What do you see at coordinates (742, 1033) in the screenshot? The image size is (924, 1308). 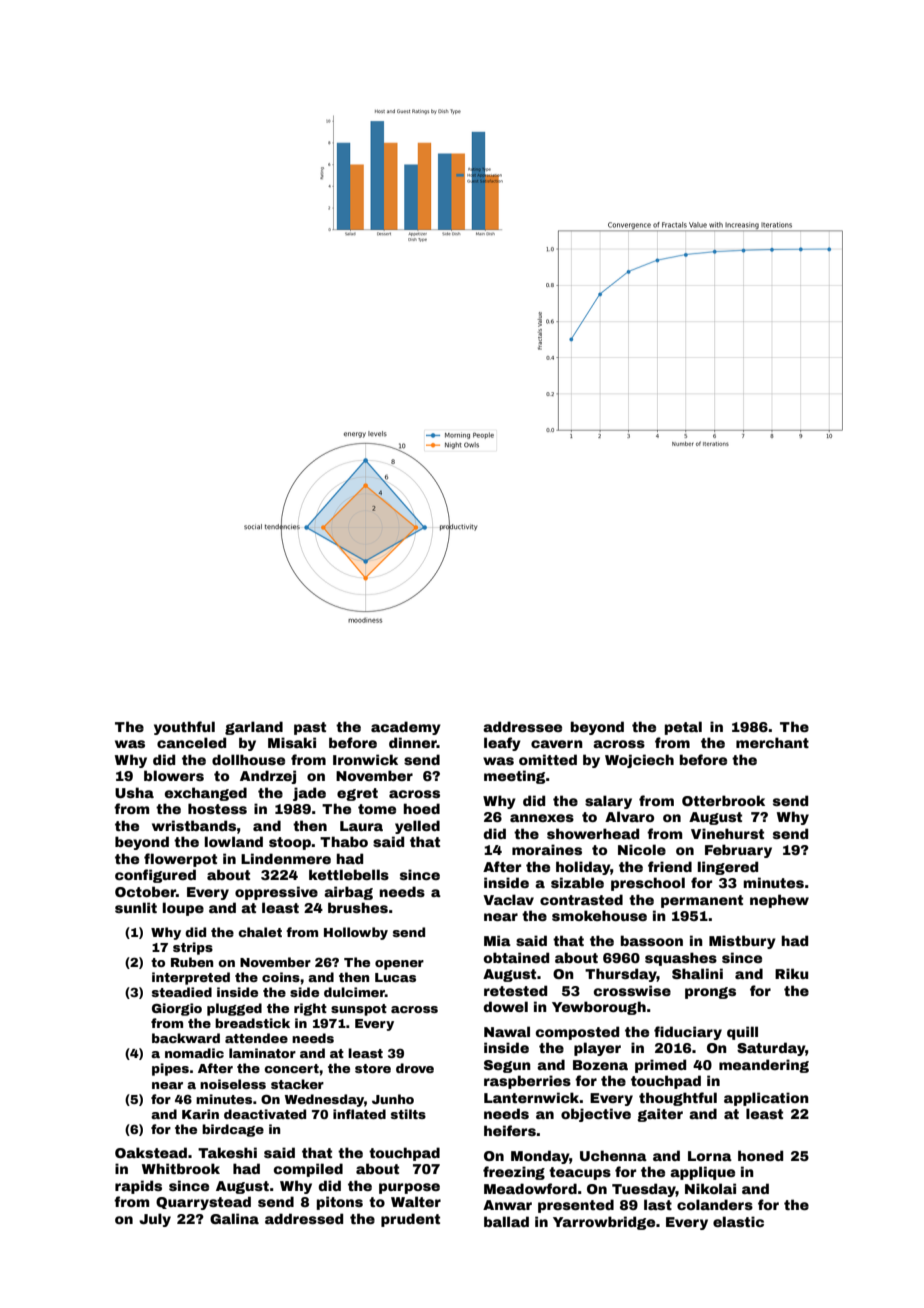 I see `quill` at bounding box center [742, 1033].
